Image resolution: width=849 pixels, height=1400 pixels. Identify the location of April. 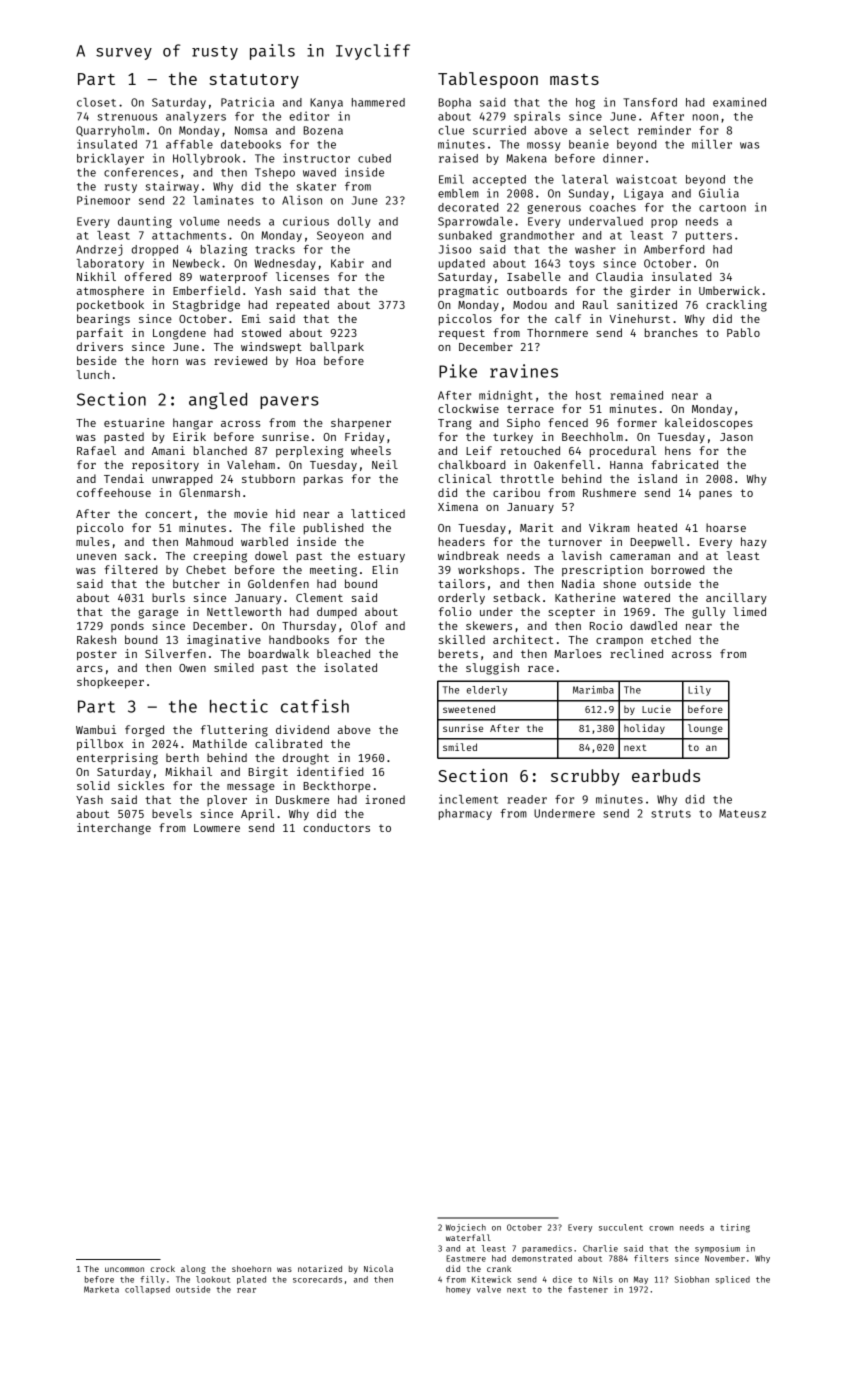
(257, 815).
